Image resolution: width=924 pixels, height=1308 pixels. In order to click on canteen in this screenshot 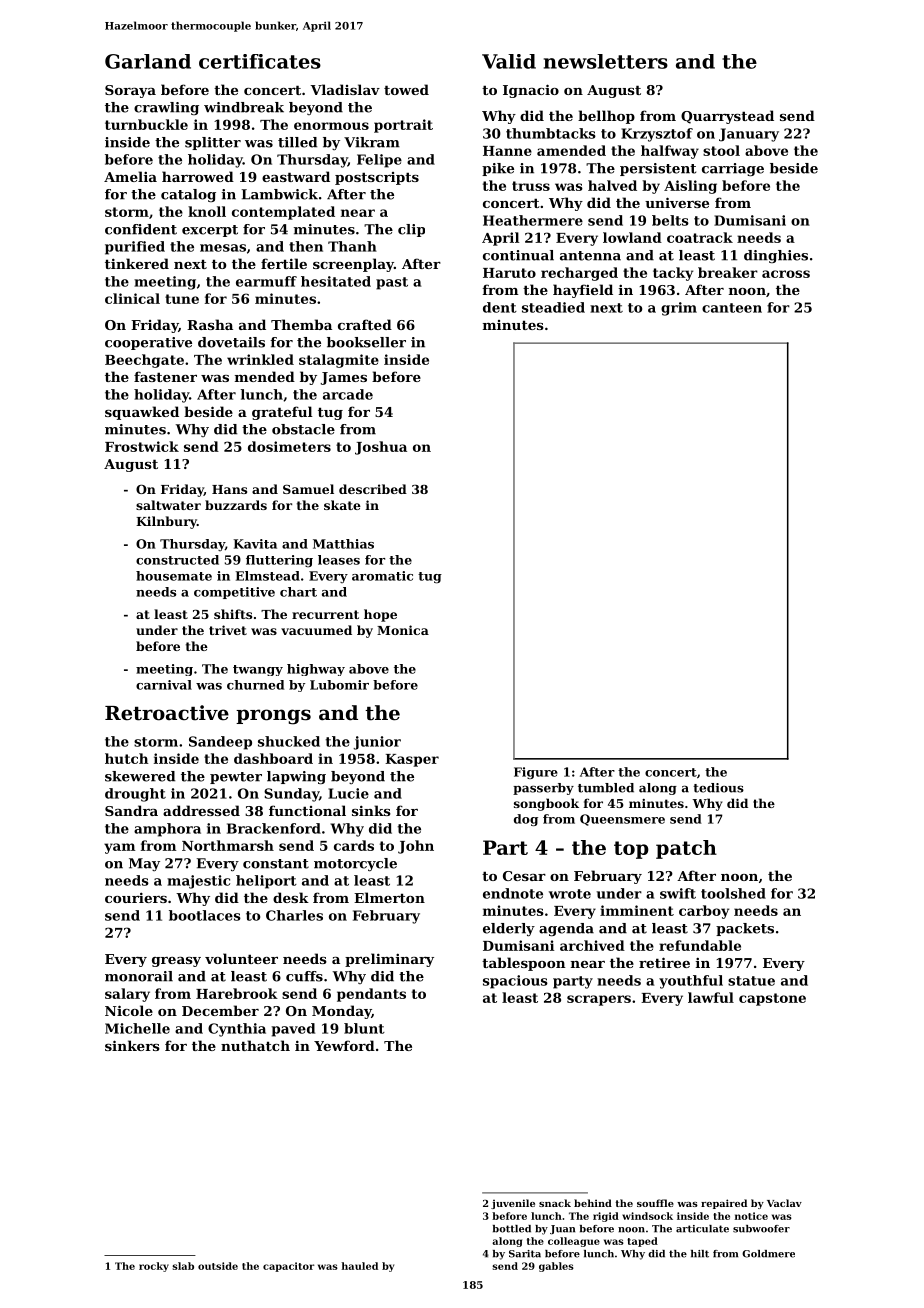, I will do `click(732, 308)`.
